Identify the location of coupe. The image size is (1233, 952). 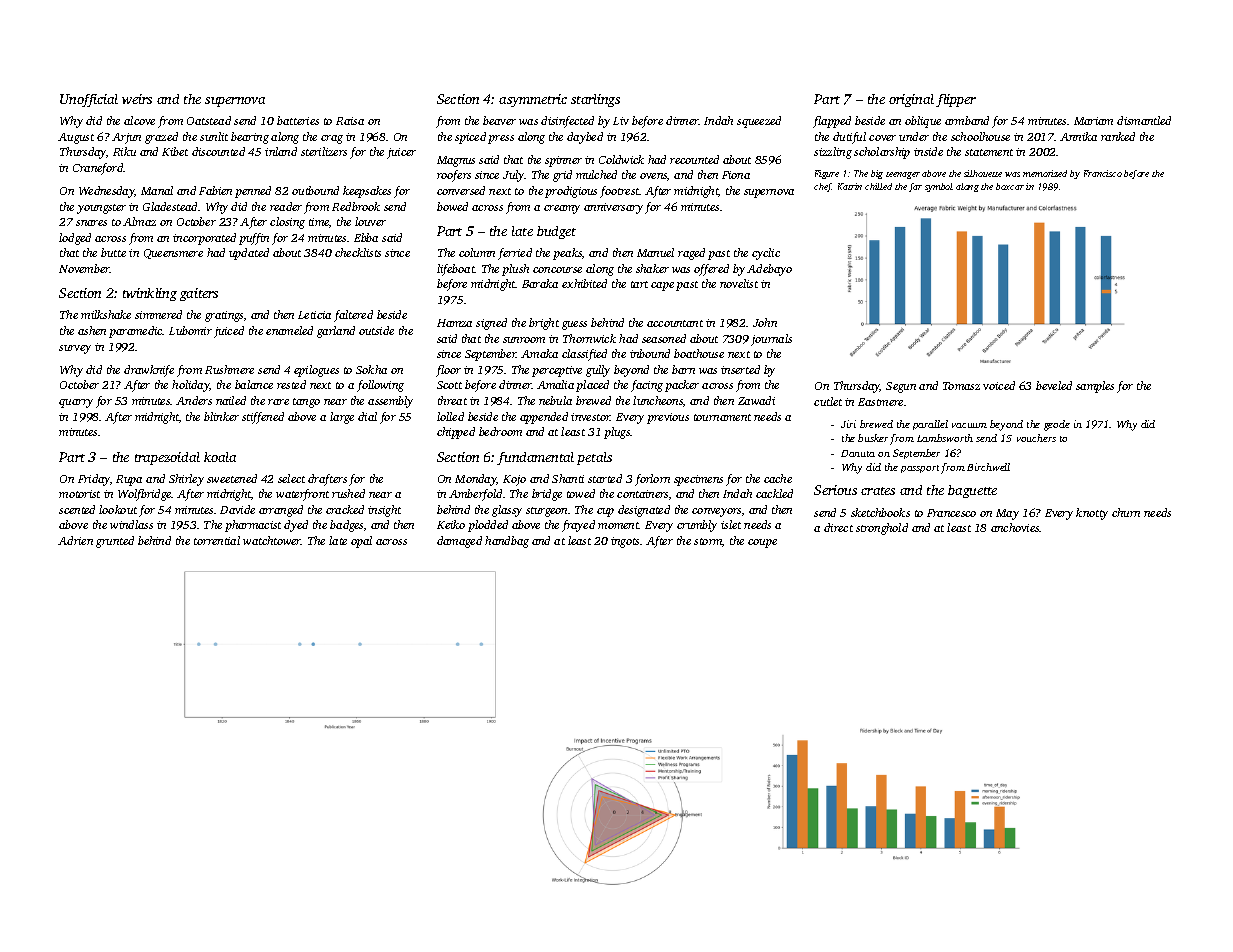
(762, 543).
